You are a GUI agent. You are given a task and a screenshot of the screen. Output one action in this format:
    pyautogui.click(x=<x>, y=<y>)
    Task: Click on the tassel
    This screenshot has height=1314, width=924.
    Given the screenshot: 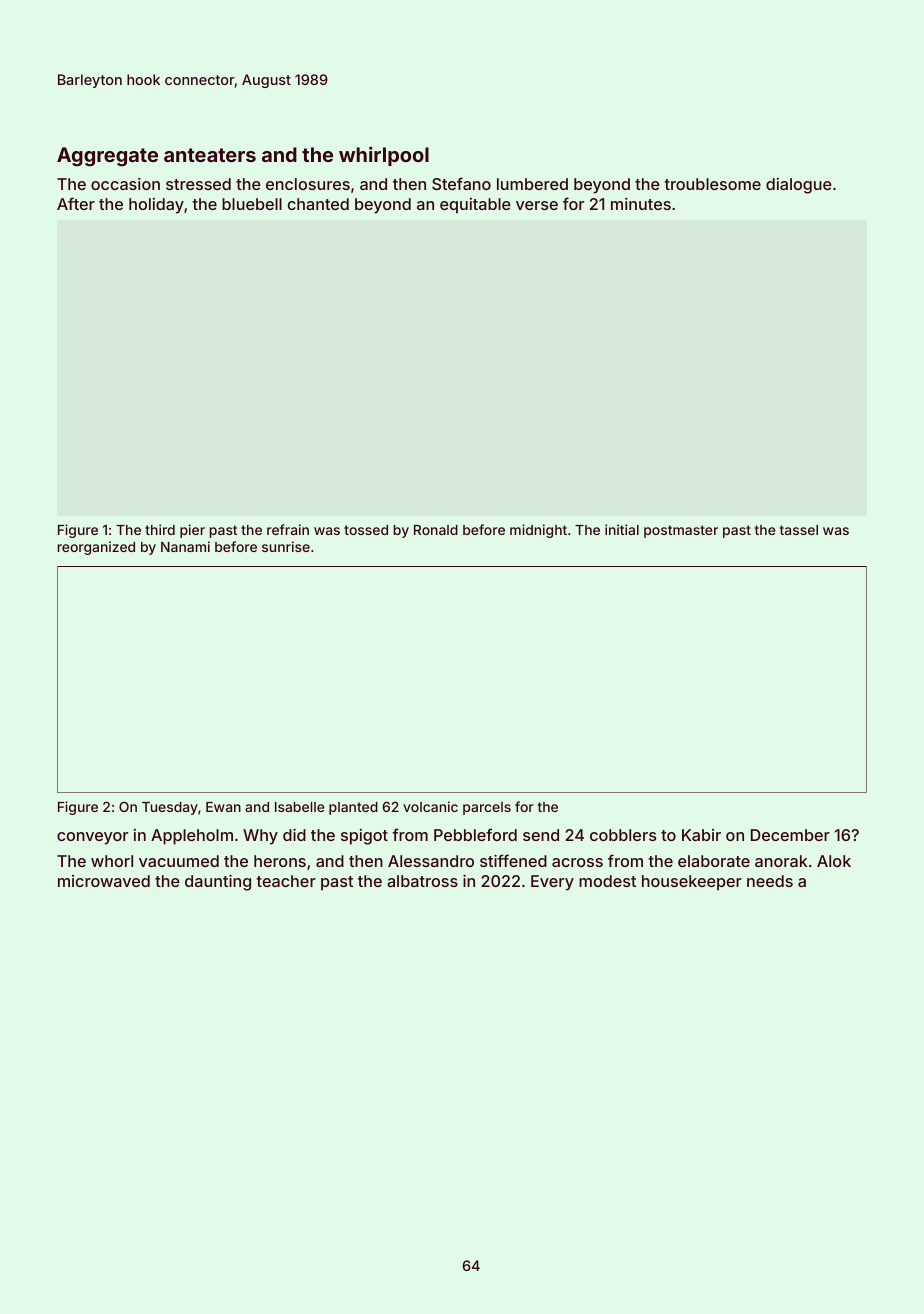 What is the action you would take?
    pyautogui.click(x=799, y=530)
